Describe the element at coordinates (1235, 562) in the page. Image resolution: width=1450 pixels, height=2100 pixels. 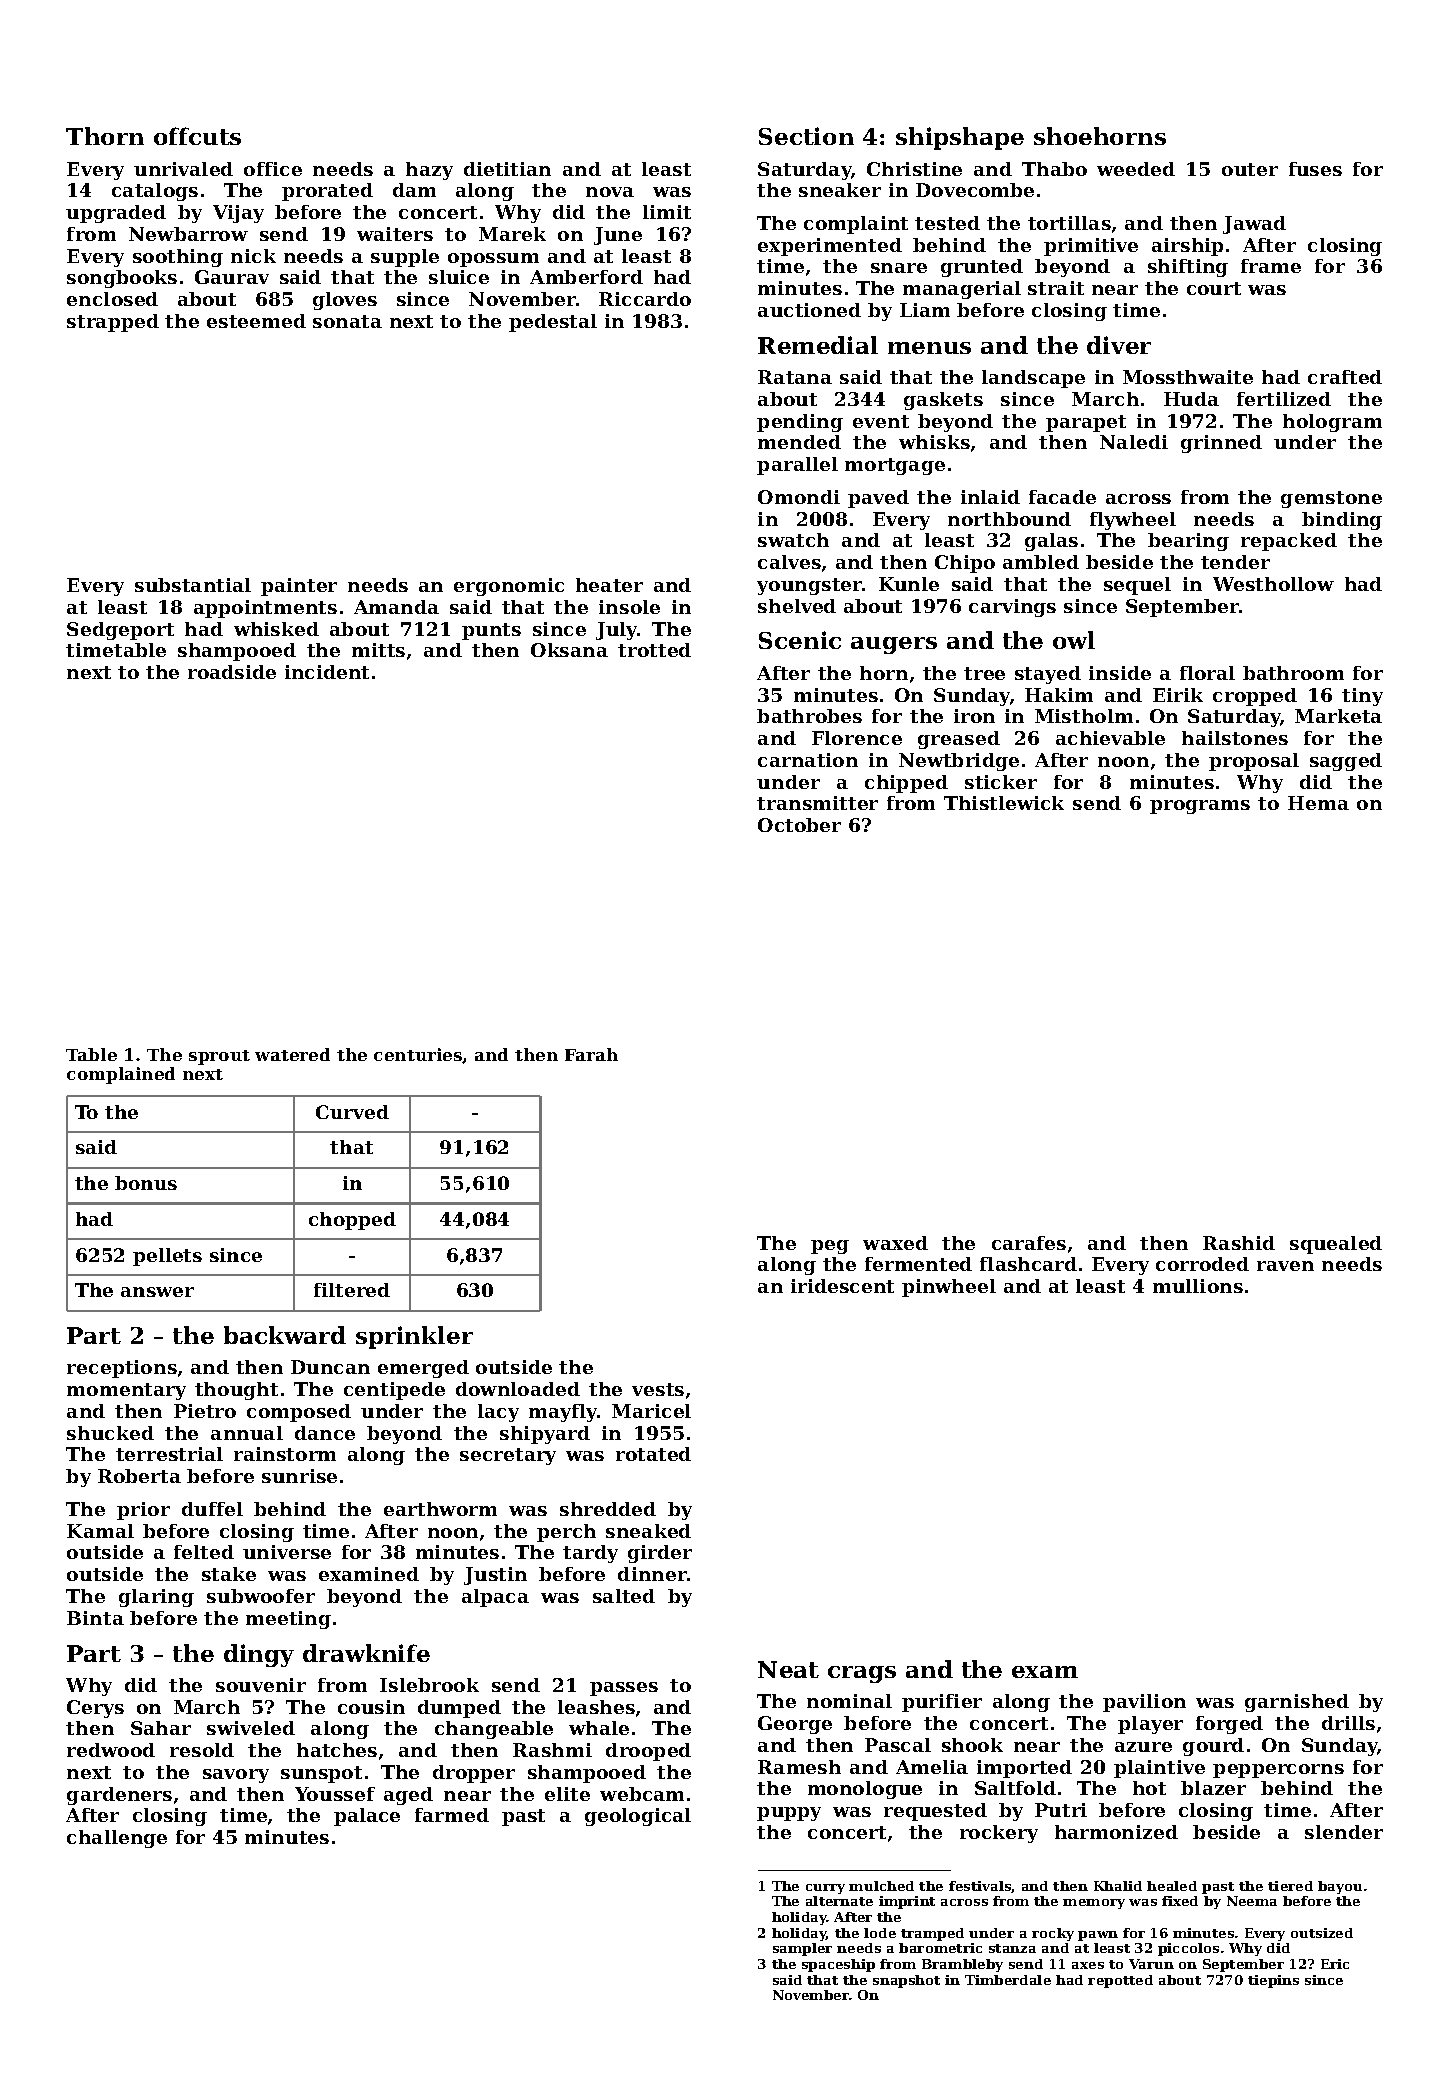
I see `tender` at that location.
